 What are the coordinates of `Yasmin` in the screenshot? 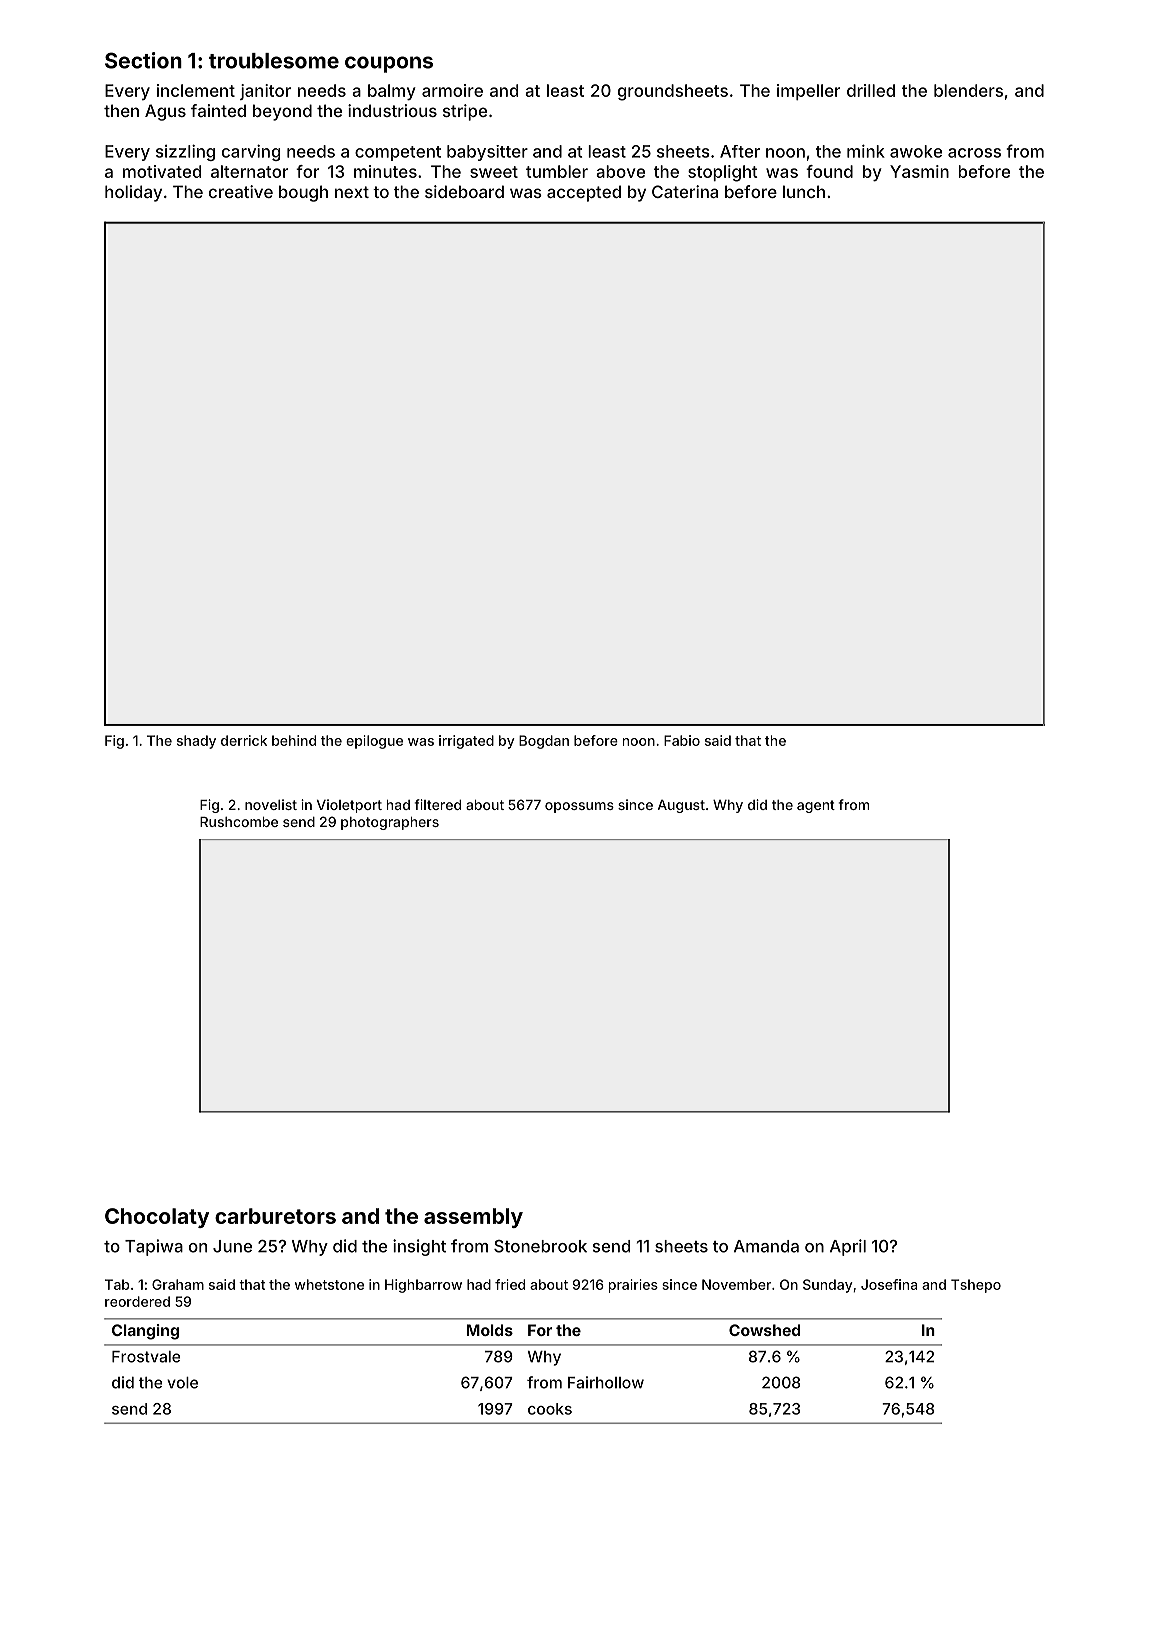 It's located at (919, 171).
